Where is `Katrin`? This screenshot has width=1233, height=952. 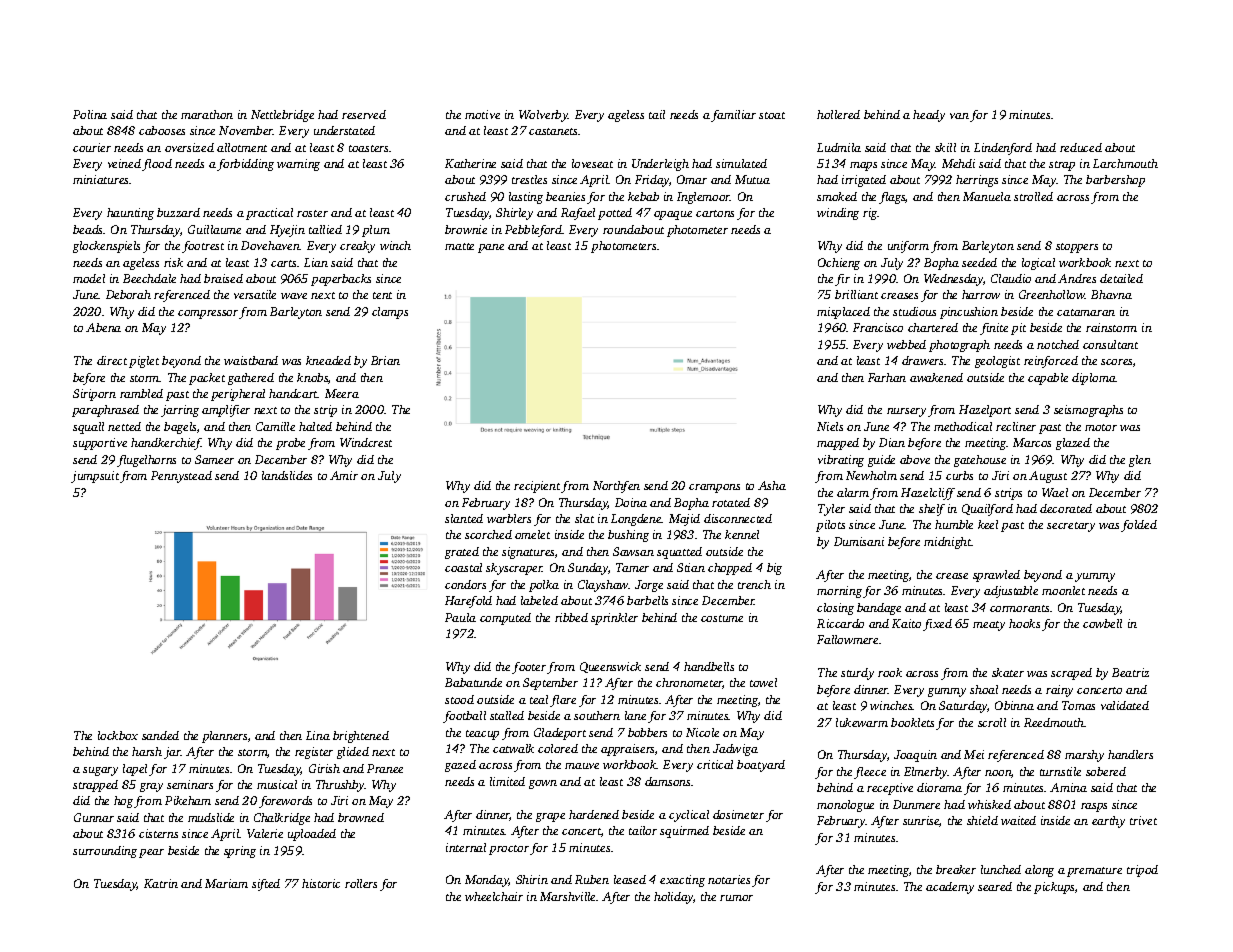
Katrin is located at coordinates (161, 883).
